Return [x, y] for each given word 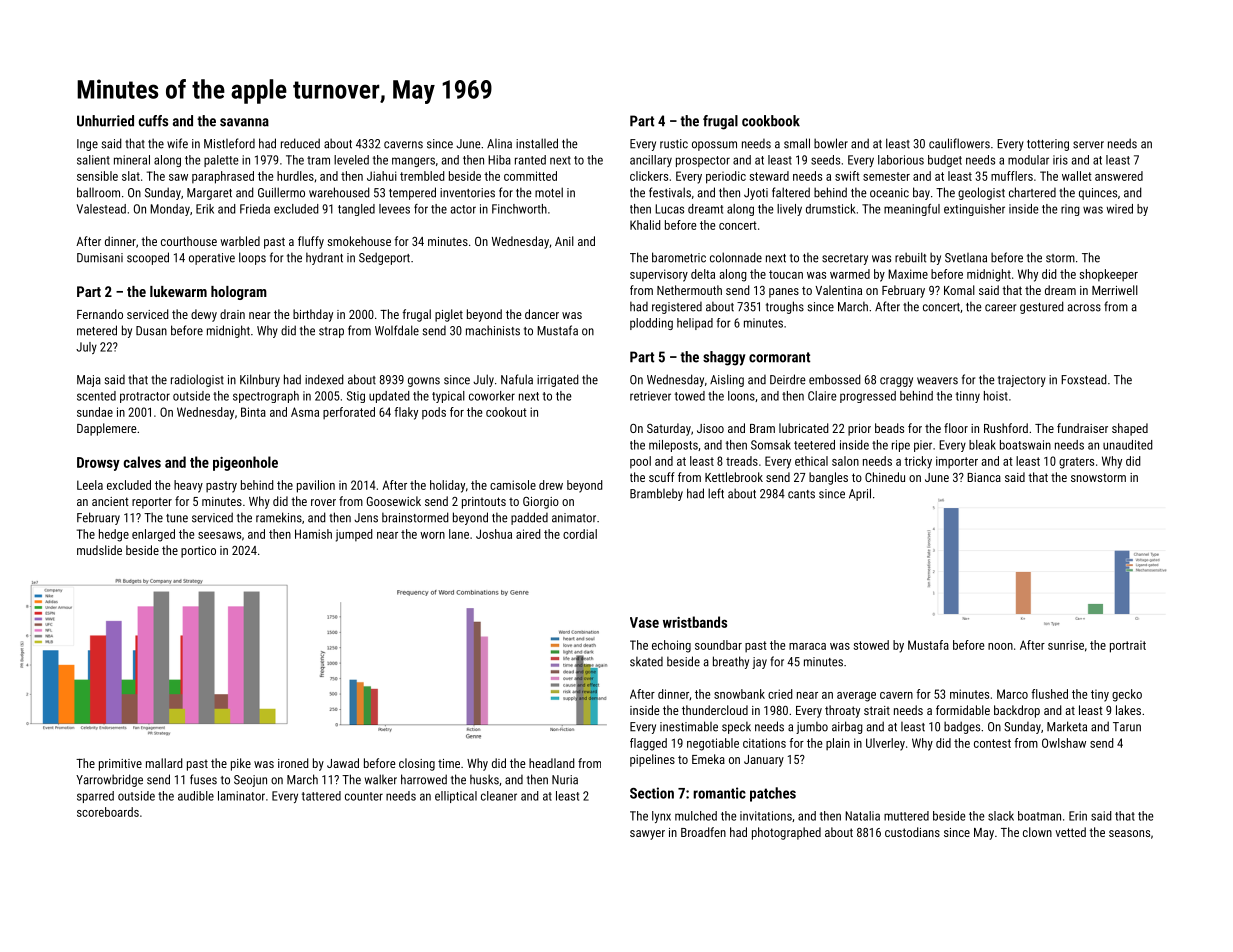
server [1088, 145]
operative [212, 259]
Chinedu [885, 477]
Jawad [343, 763]
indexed [324, 379]
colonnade [736, 257]
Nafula [517, 379]
